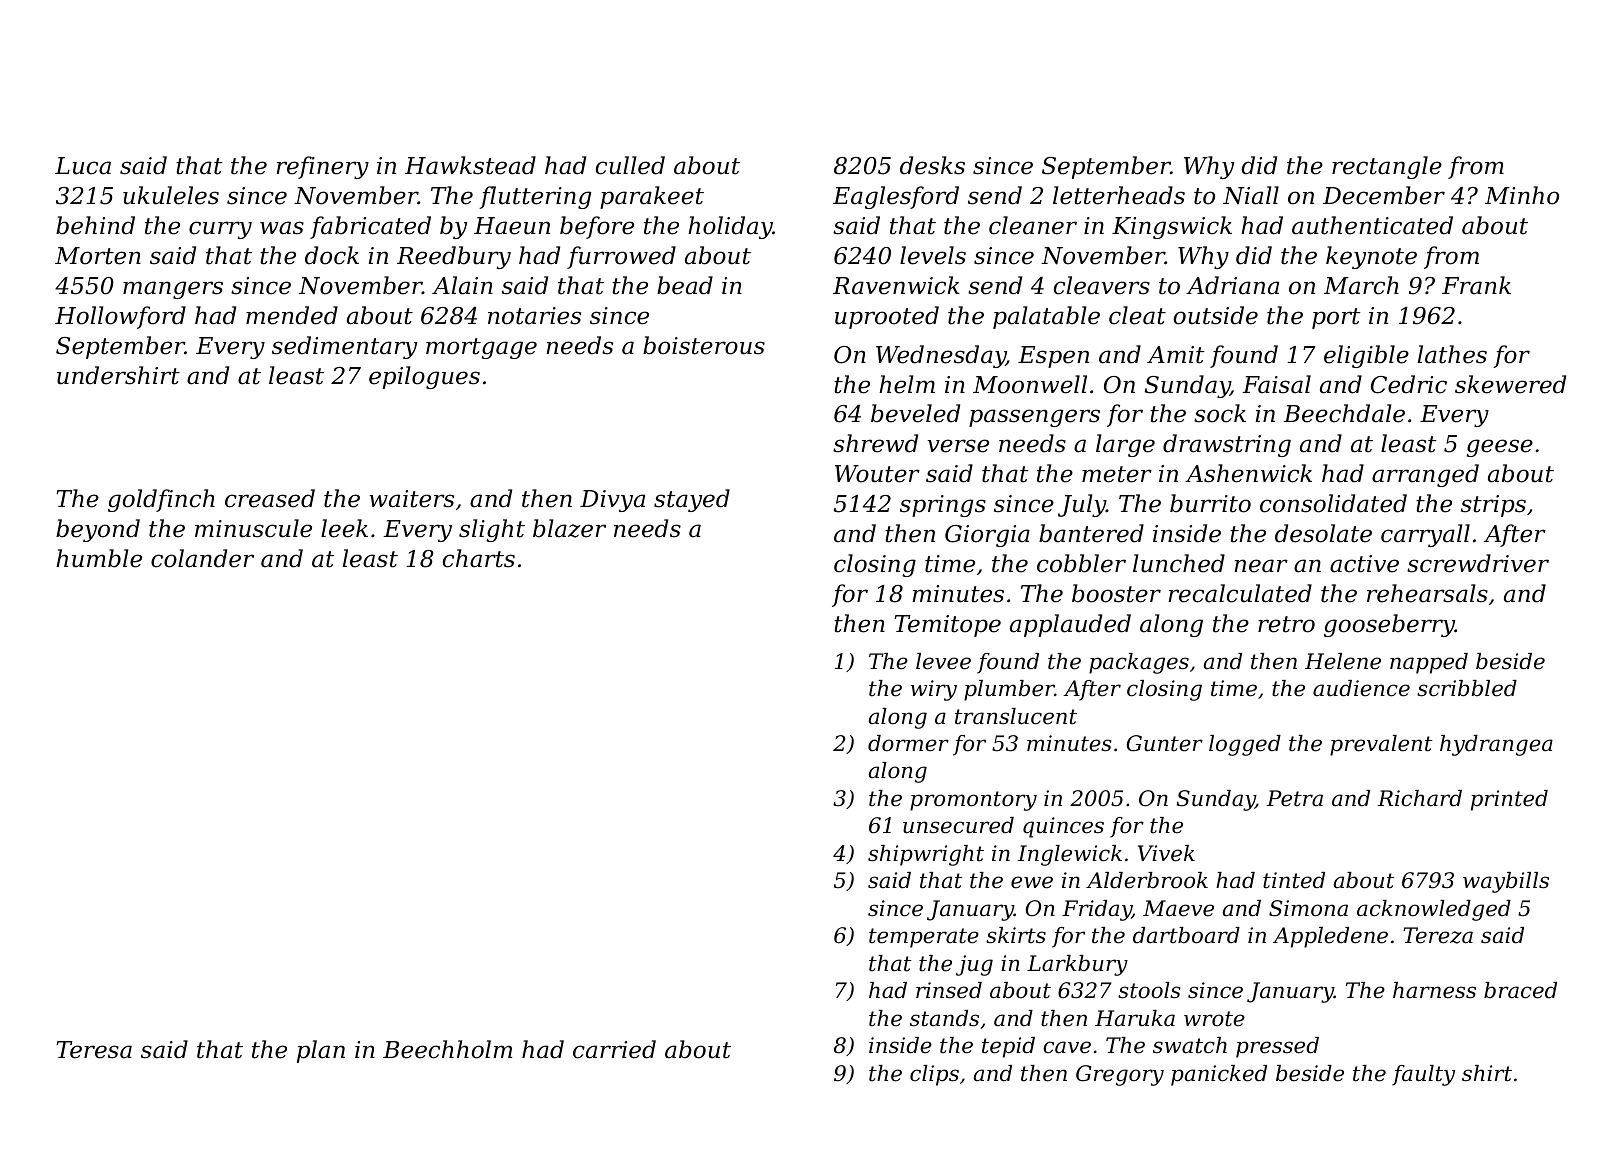 Image resolution: width=1624 pixels, height=1149 pixels. Describe the element at coordinates (943, 506) in the screenshot. I see `springs` at that location.
